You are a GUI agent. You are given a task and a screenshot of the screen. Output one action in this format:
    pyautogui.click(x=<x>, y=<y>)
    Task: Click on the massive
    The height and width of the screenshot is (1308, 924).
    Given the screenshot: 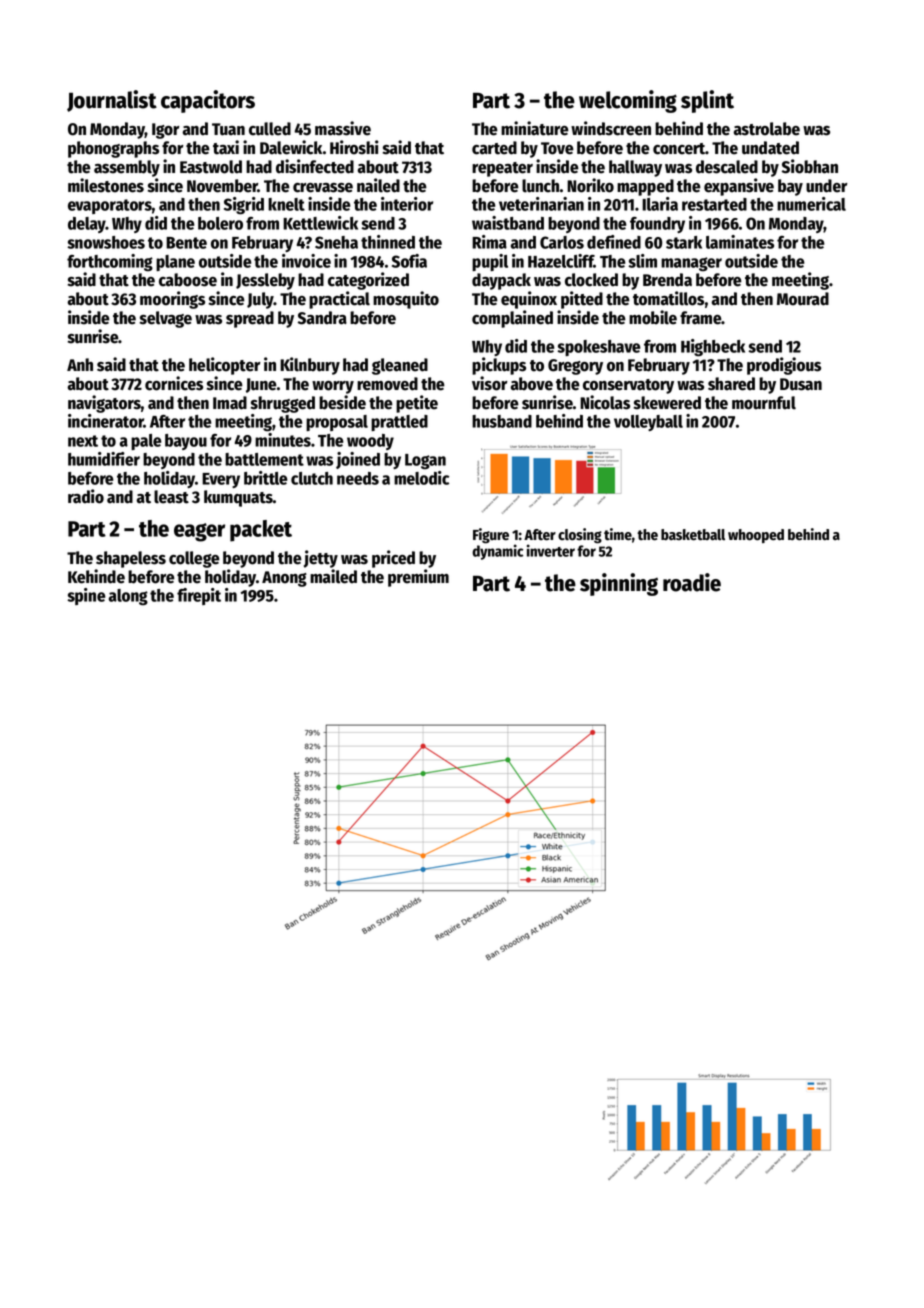 What is the action you would take?
    pyautogui.click(x=343, y=128)
